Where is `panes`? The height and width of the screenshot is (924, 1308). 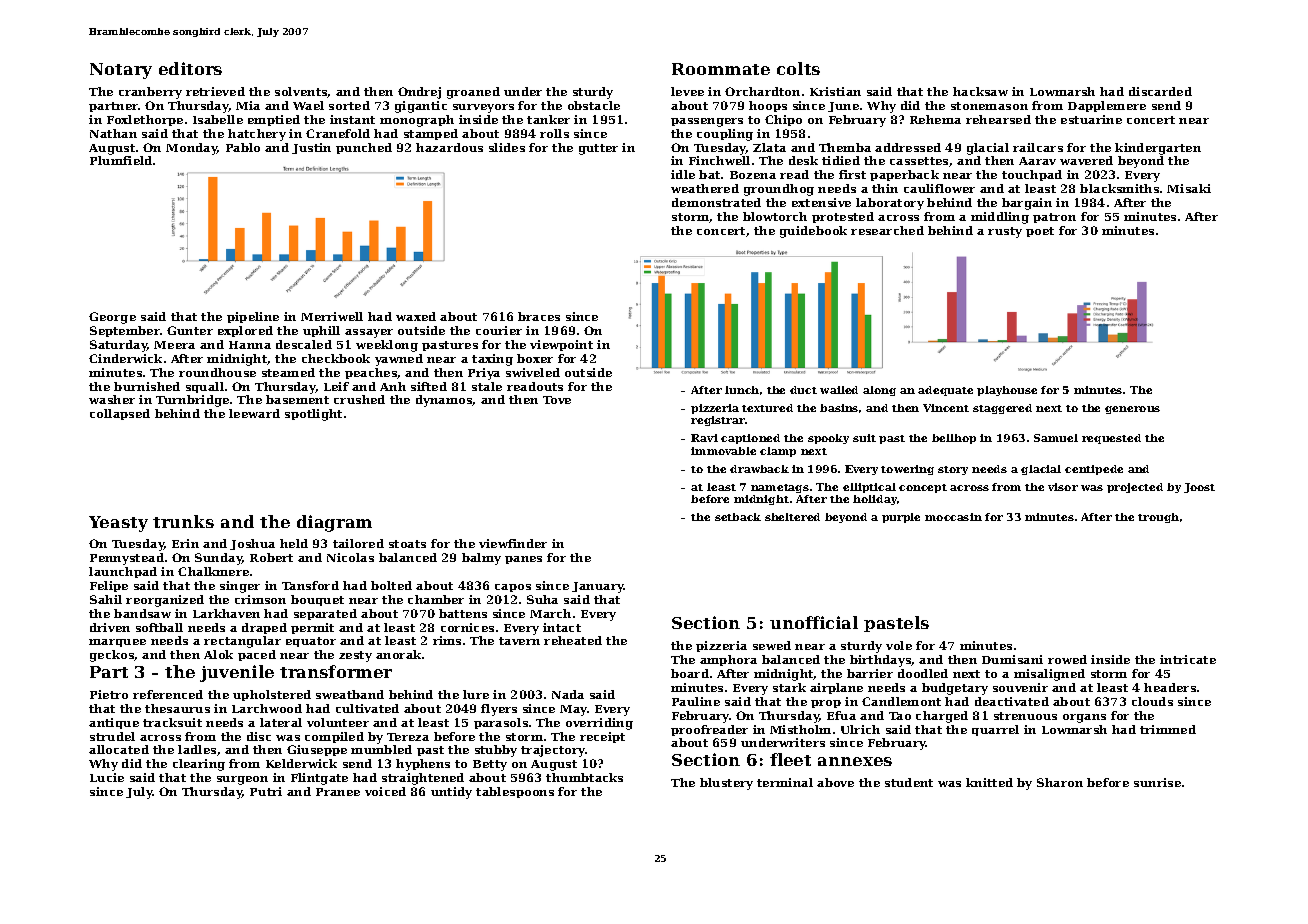
panes is located at coordinates (523, 560).
